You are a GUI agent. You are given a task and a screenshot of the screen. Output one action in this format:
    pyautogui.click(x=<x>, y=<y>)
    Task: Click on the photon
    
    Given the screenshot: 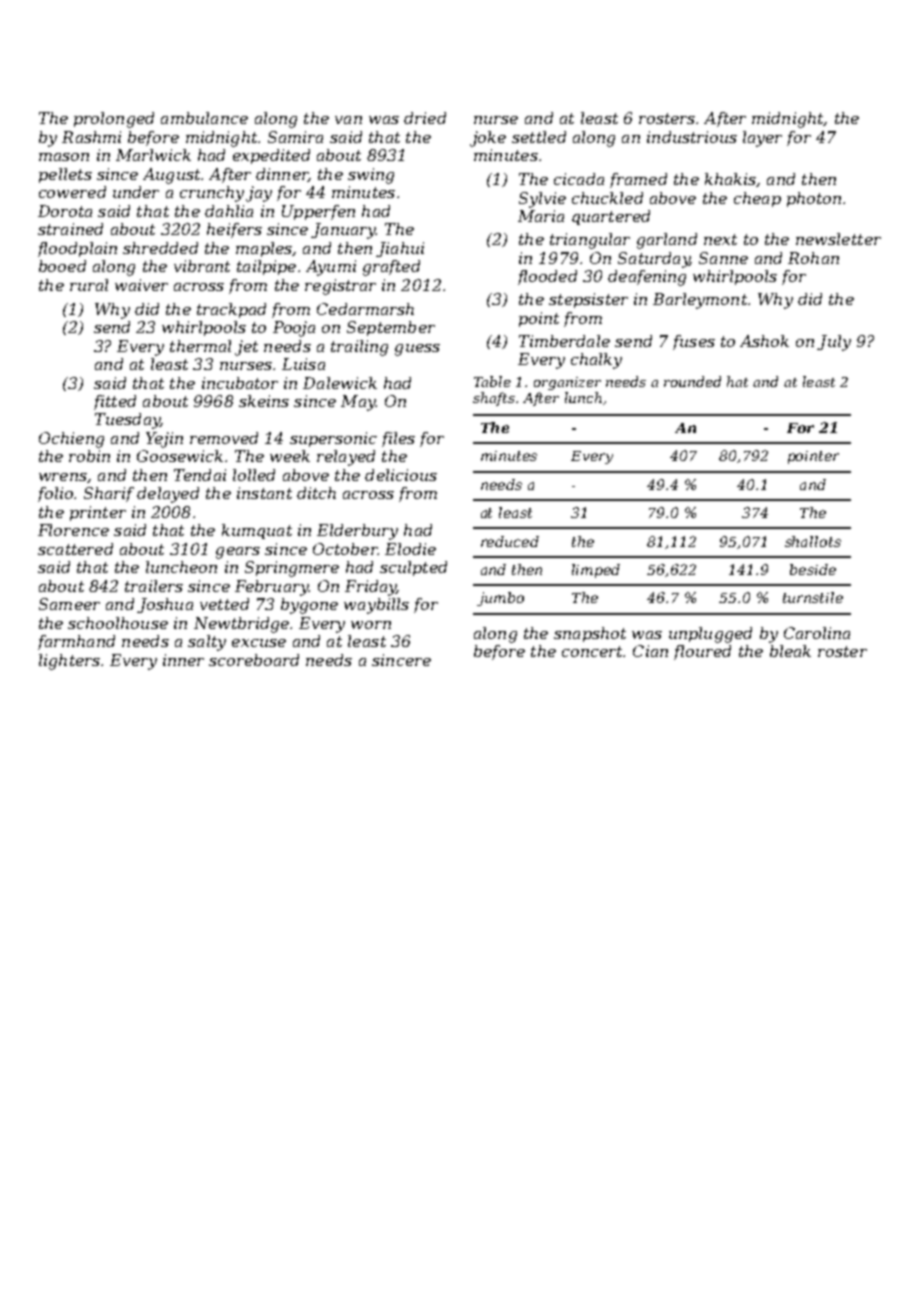 What is the action you would take?
    pyautogui.click(x=814, y=199)
